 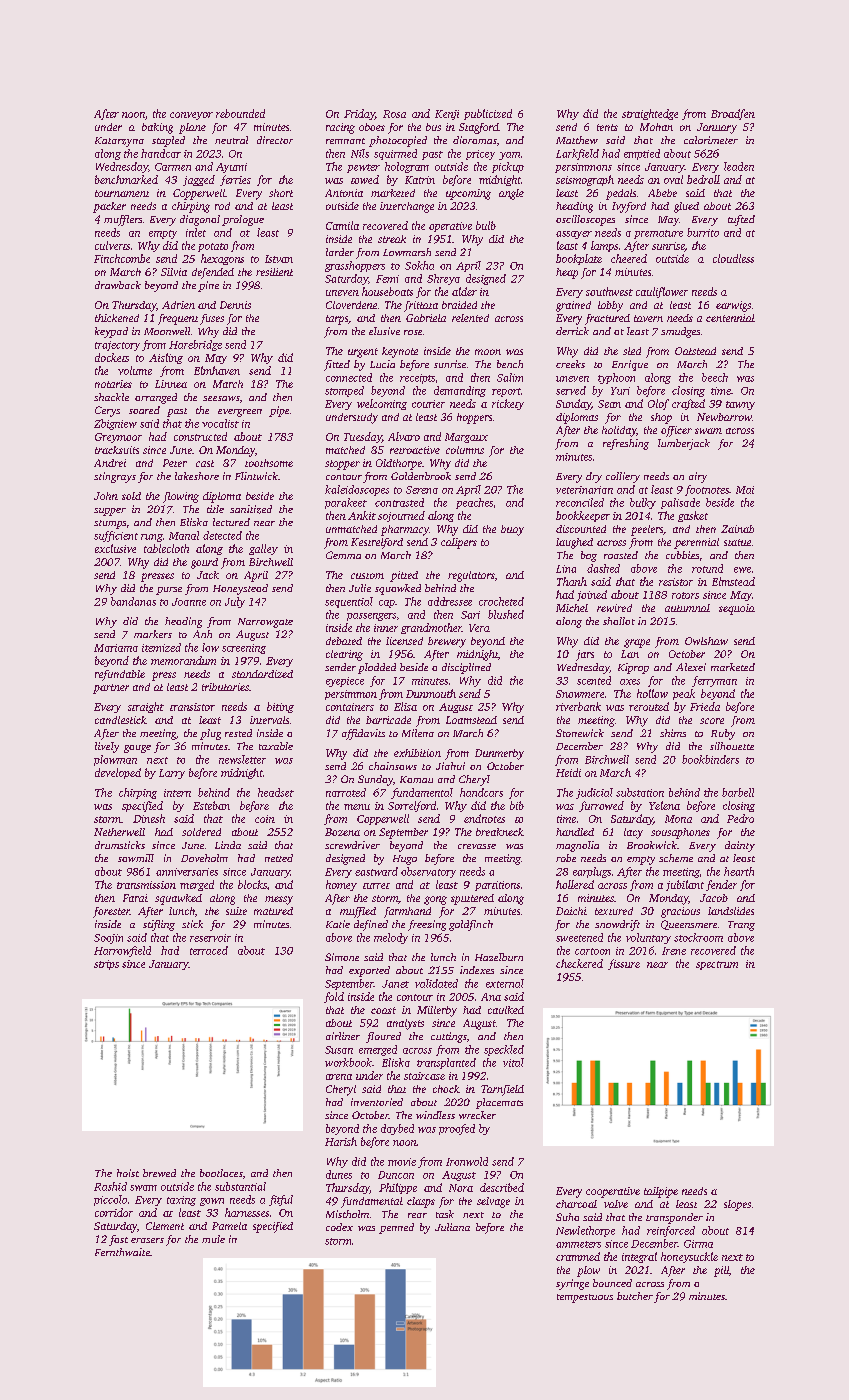 I want to click on inventoried, so click(x=377, y=1102).
